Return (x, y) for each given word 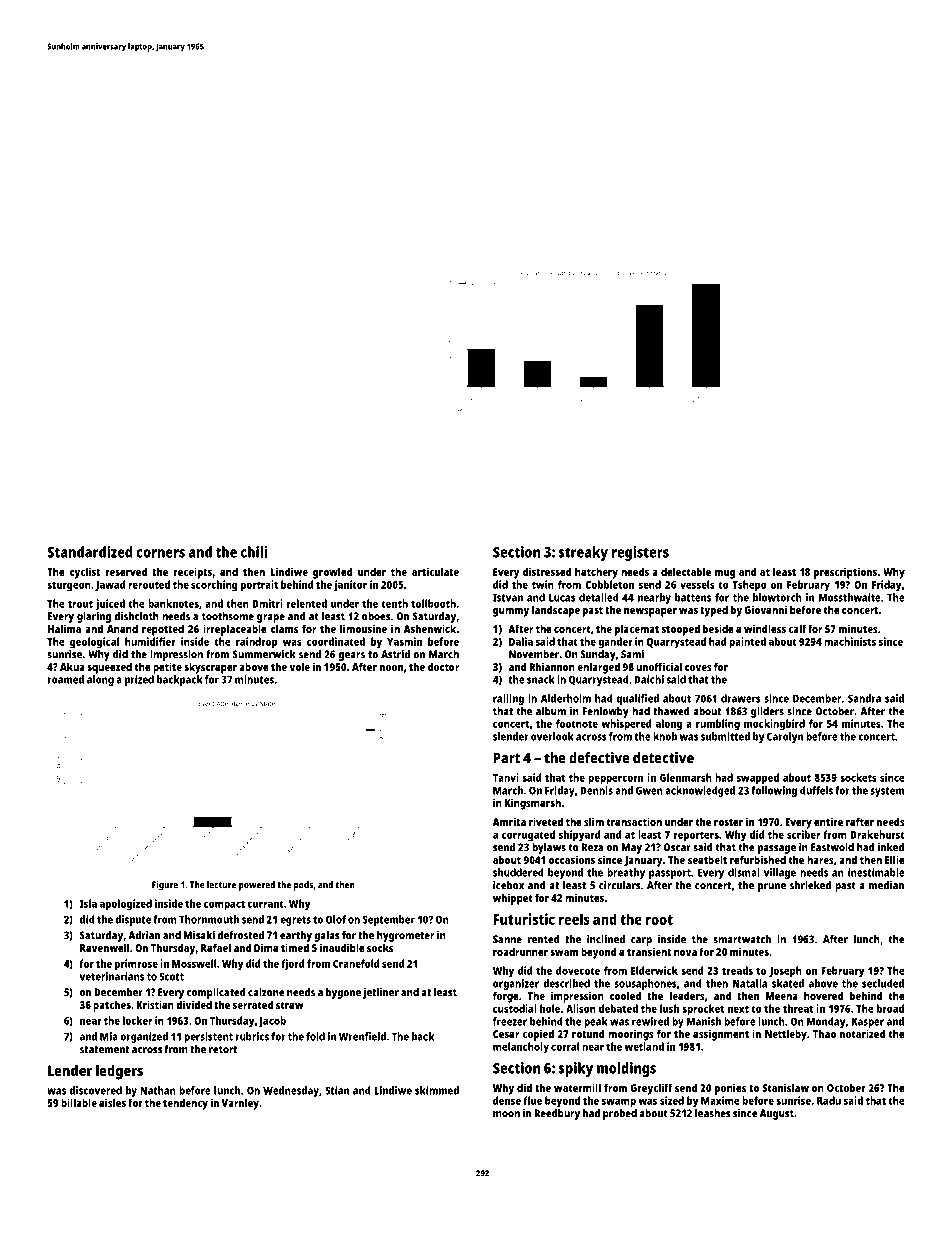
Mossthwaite (850, 597)
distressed (547, 571)
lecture (221, 885)
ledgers (119, 1072)
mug (725, 574)
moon (506, 1114)
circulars (619, 885)
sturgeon (69, 586)
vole (299, 666)
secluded (883, 983)
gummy (511, 612)
